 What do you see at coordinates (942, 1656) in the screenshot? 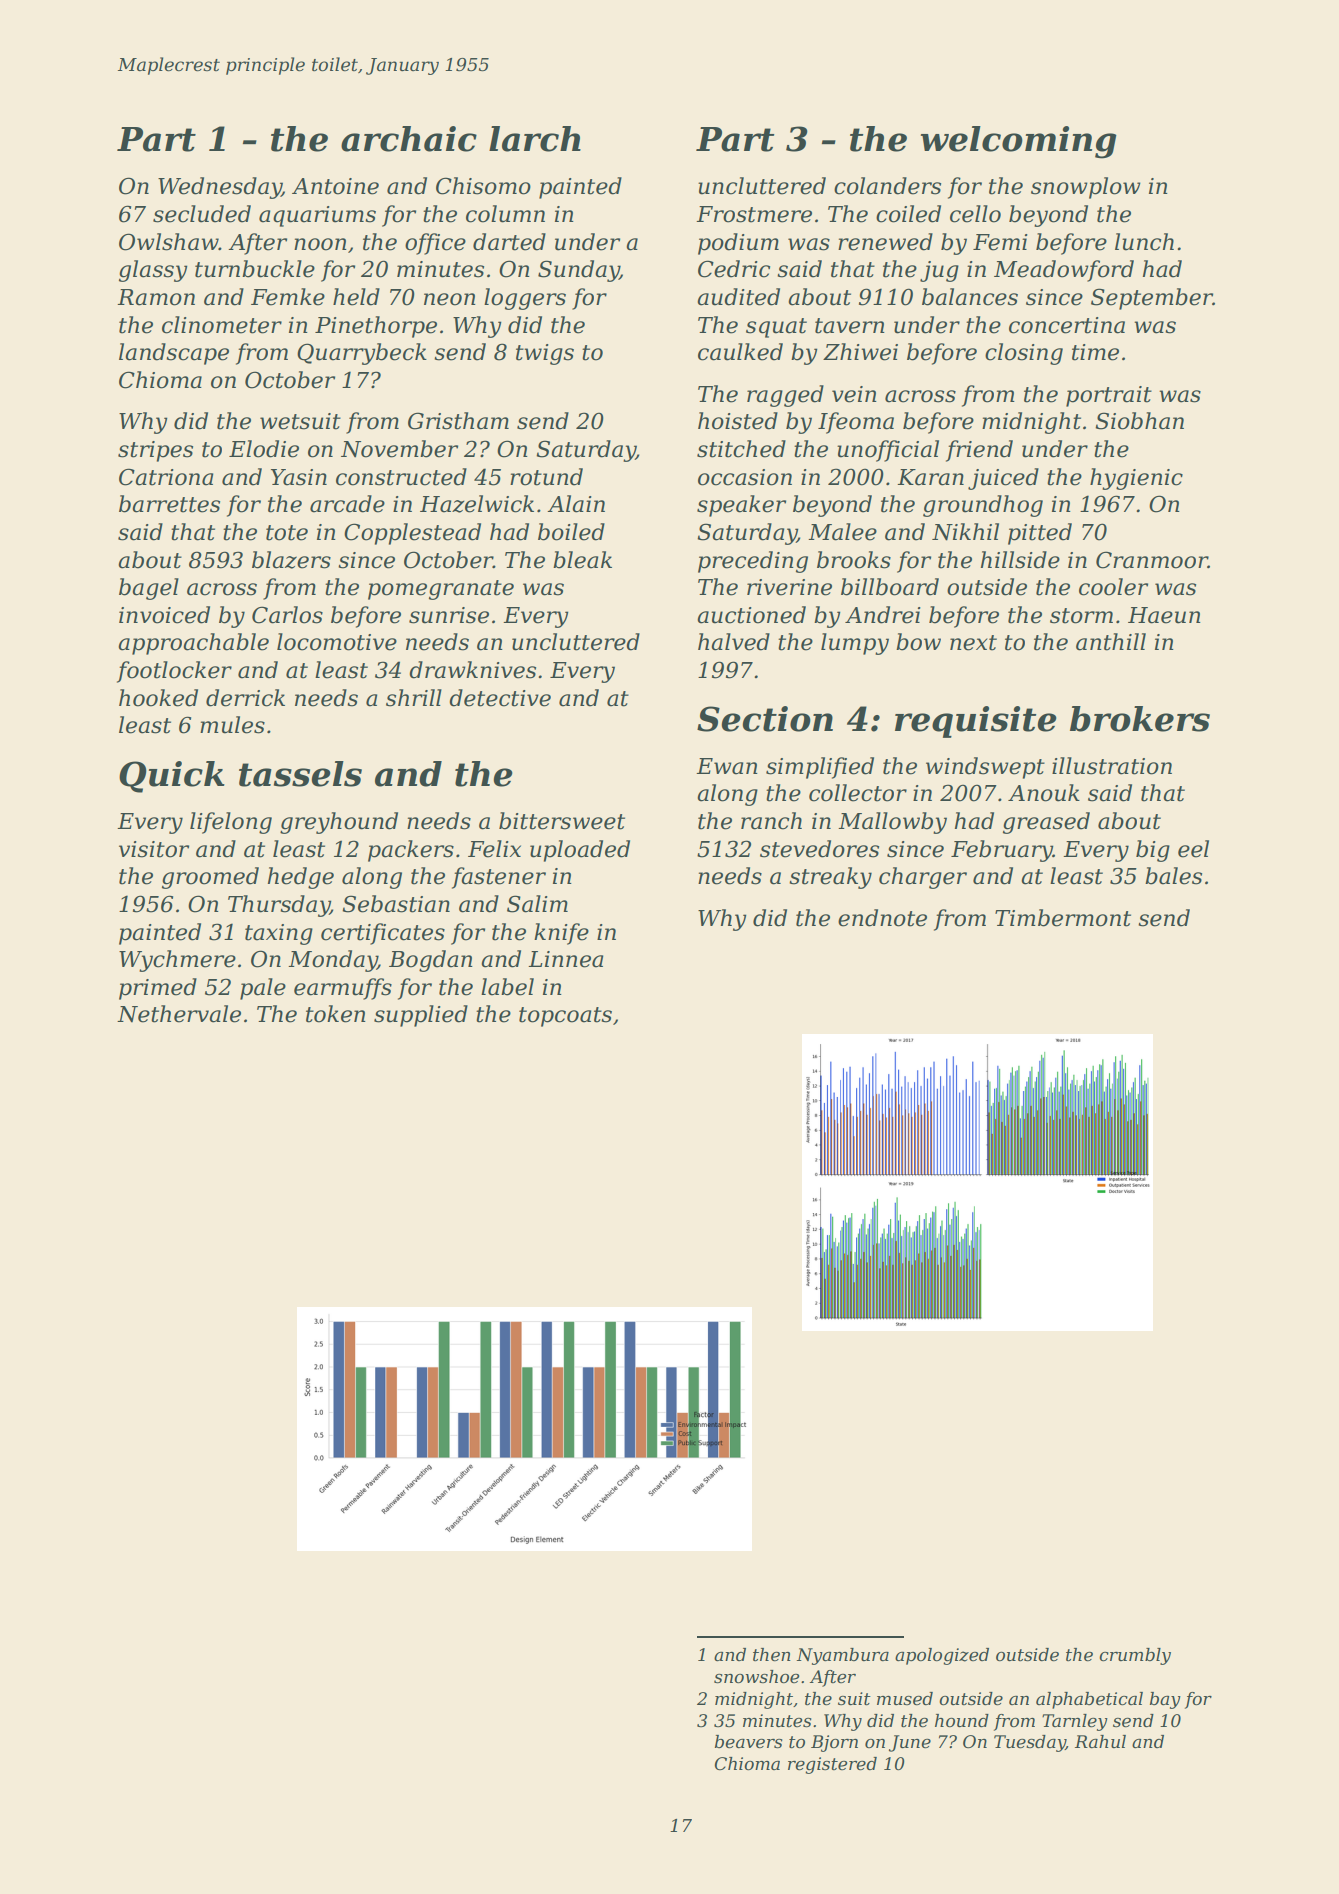
I see `apologized` at bounding box center [942, 1656].
